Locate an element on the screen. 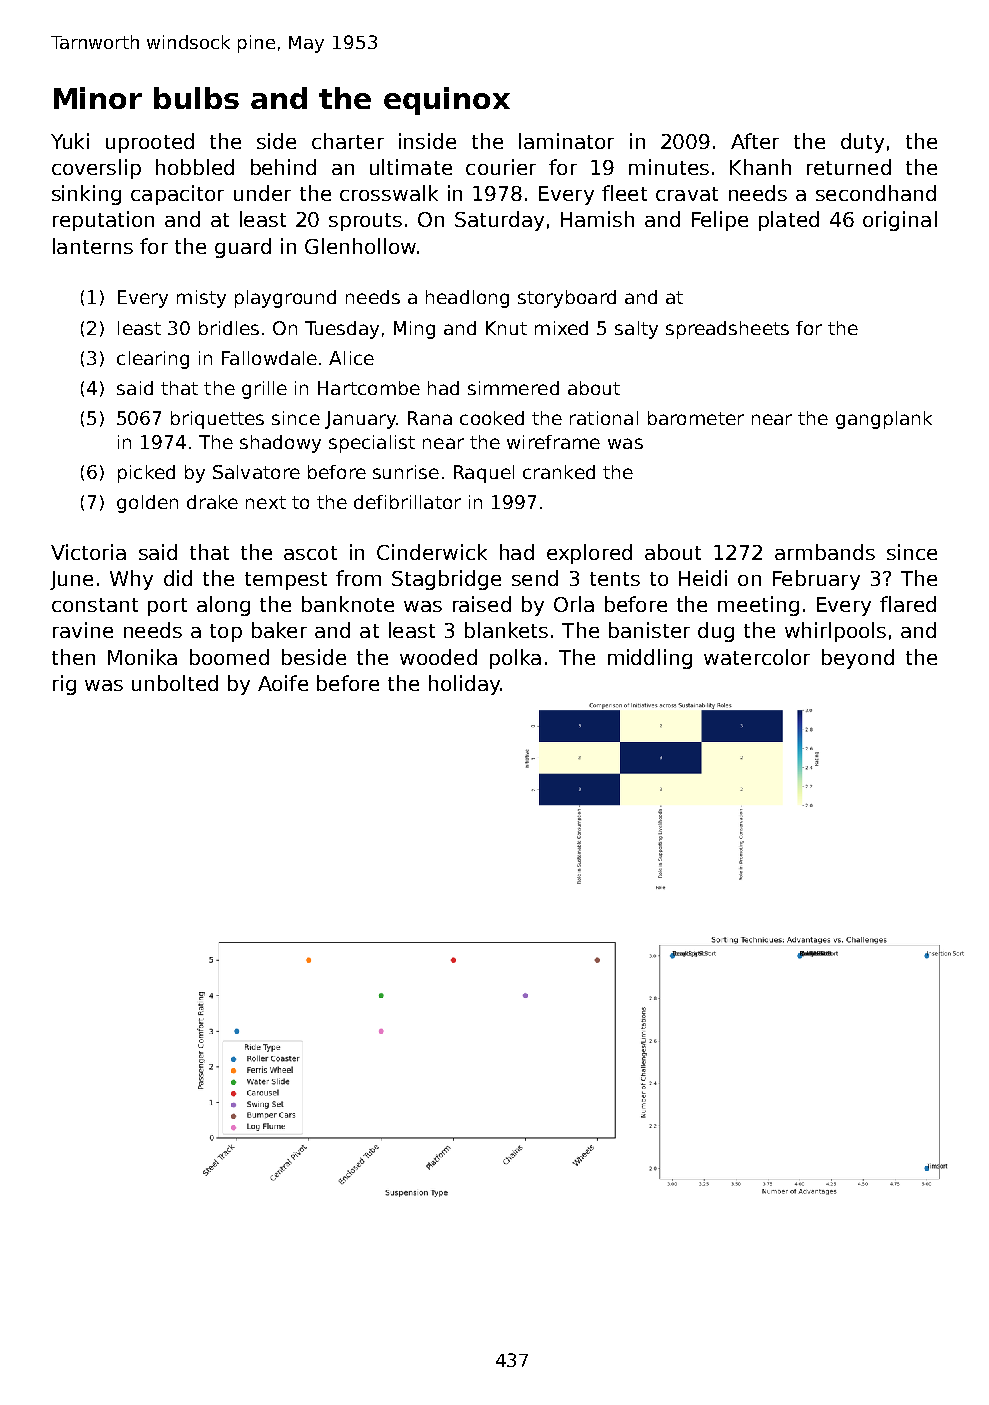  duty is located at coordinates (862, 143).
